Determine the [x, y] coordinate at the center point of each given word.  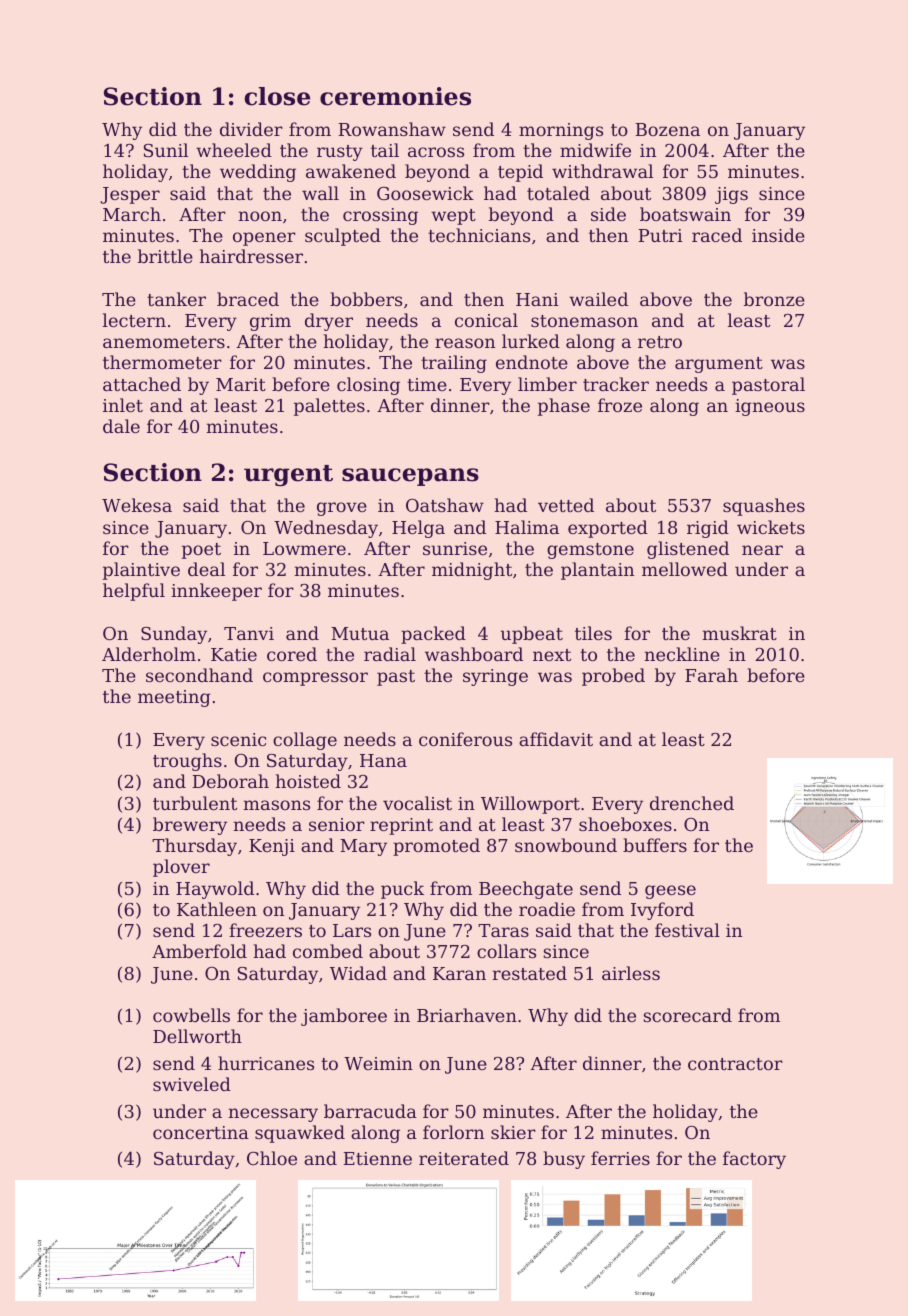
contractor [735, 1064]
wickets [771, 527]
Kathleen [217, 909]
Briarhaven [467, 1015]
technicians [479, 235]
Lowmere [304, 548]
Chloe [272, 1158]
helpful [134, 592]
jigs [731, 195]
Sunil [166, 150]
